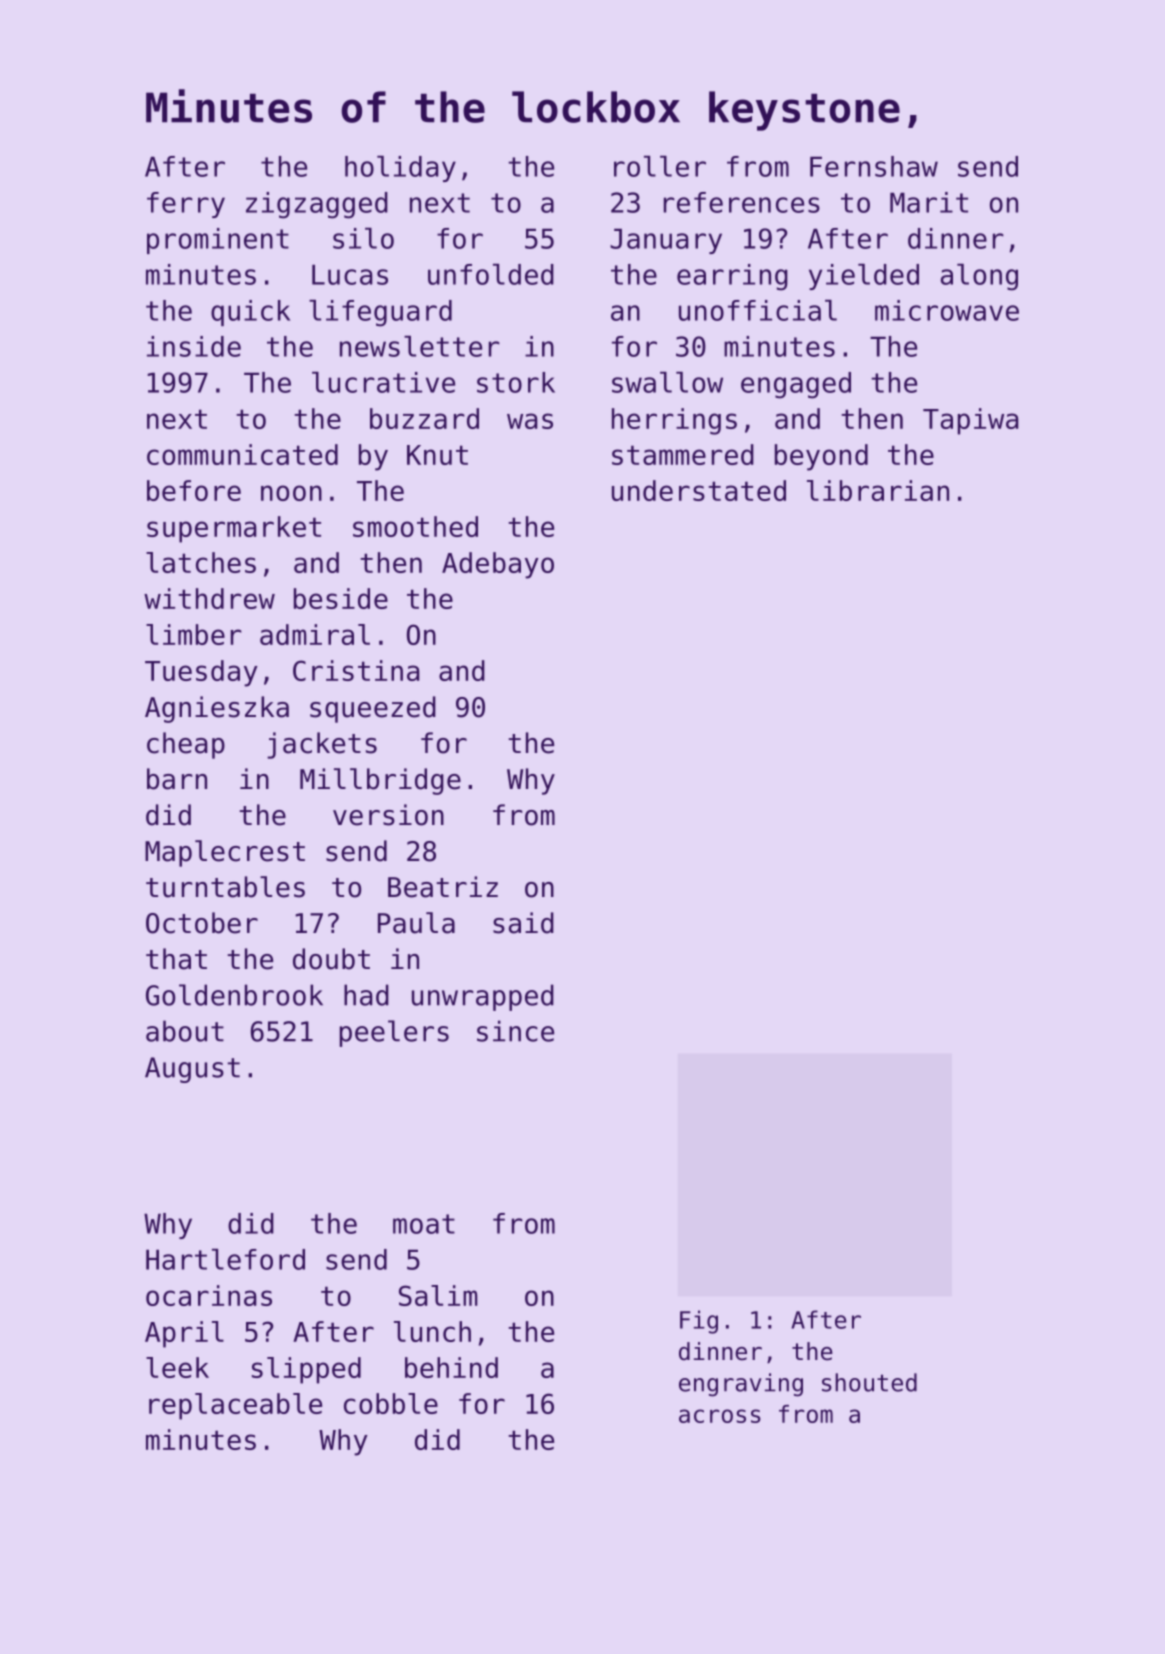 Image resolution: width=1165 pixels, height=1654 pixels. I want to click on Fernshaw, so click(874, 166).
